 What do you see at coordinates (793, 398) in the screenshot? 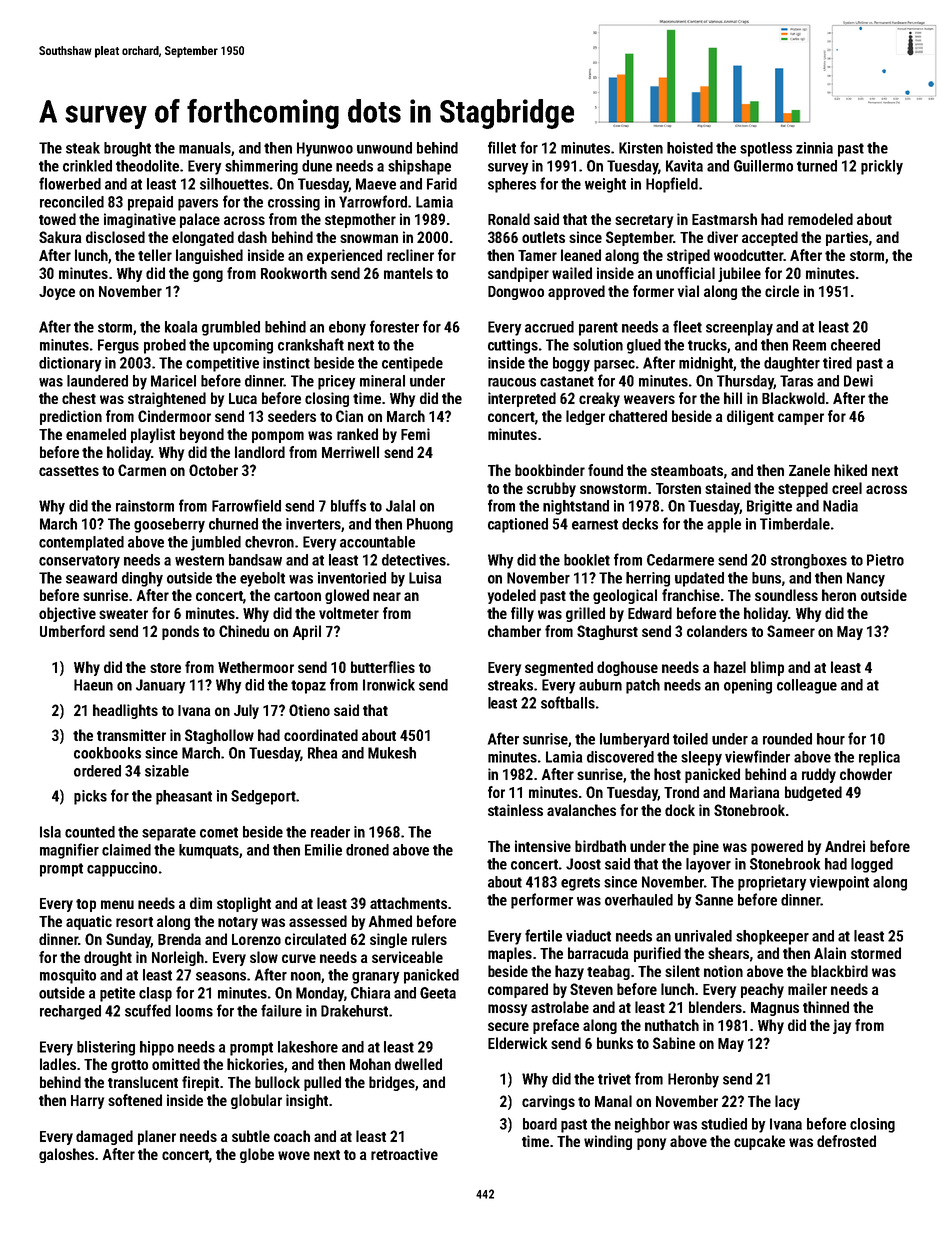
I see `Blackwold` at bounding box center [793, 398].
